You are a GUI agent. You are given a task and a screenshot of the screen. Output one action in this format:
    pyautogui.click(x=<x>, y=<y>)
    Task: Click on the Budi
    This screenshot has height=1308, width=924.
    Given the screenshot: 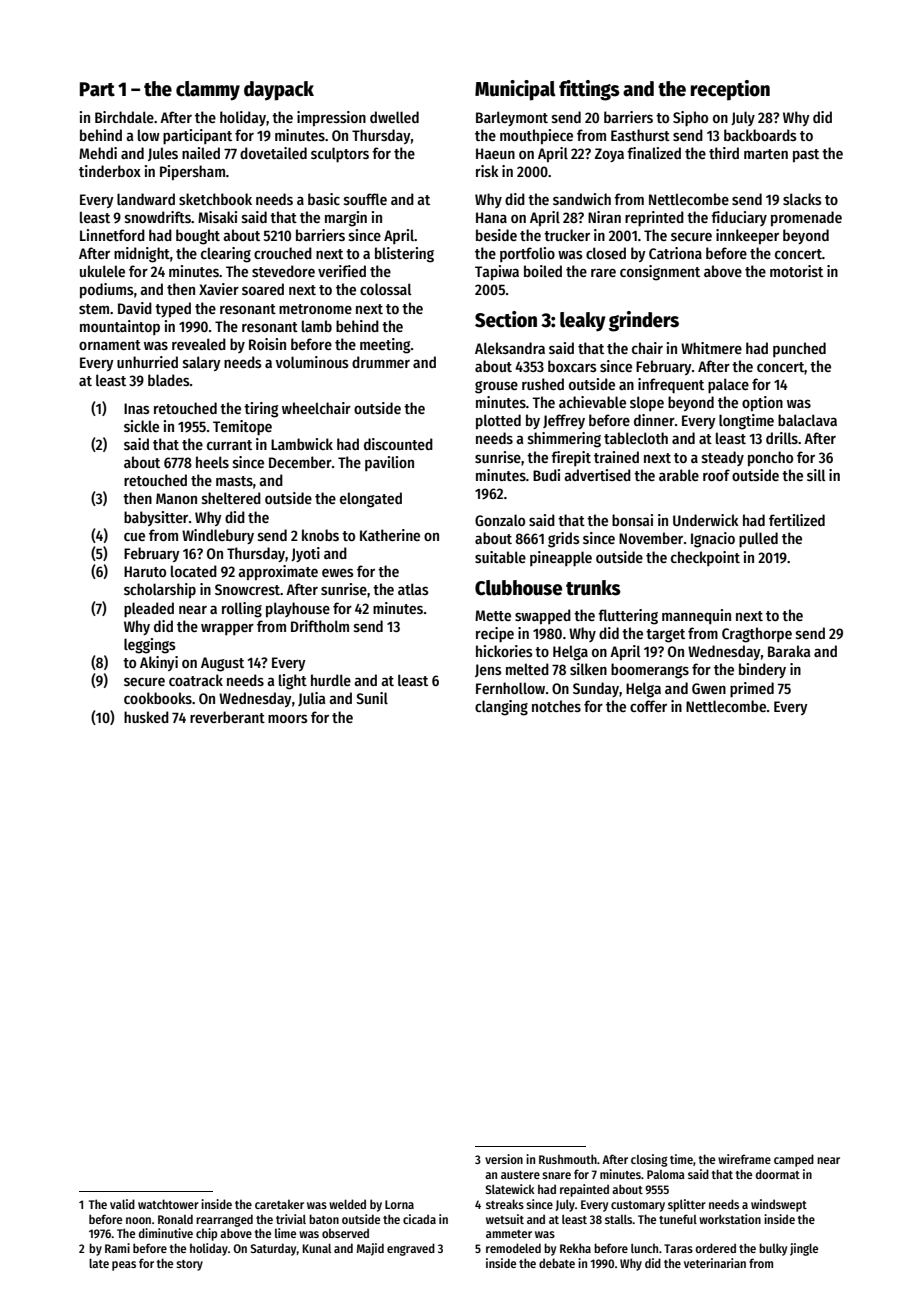 What is the action you would take?
    pyautogui.click(x=546, y=475)
